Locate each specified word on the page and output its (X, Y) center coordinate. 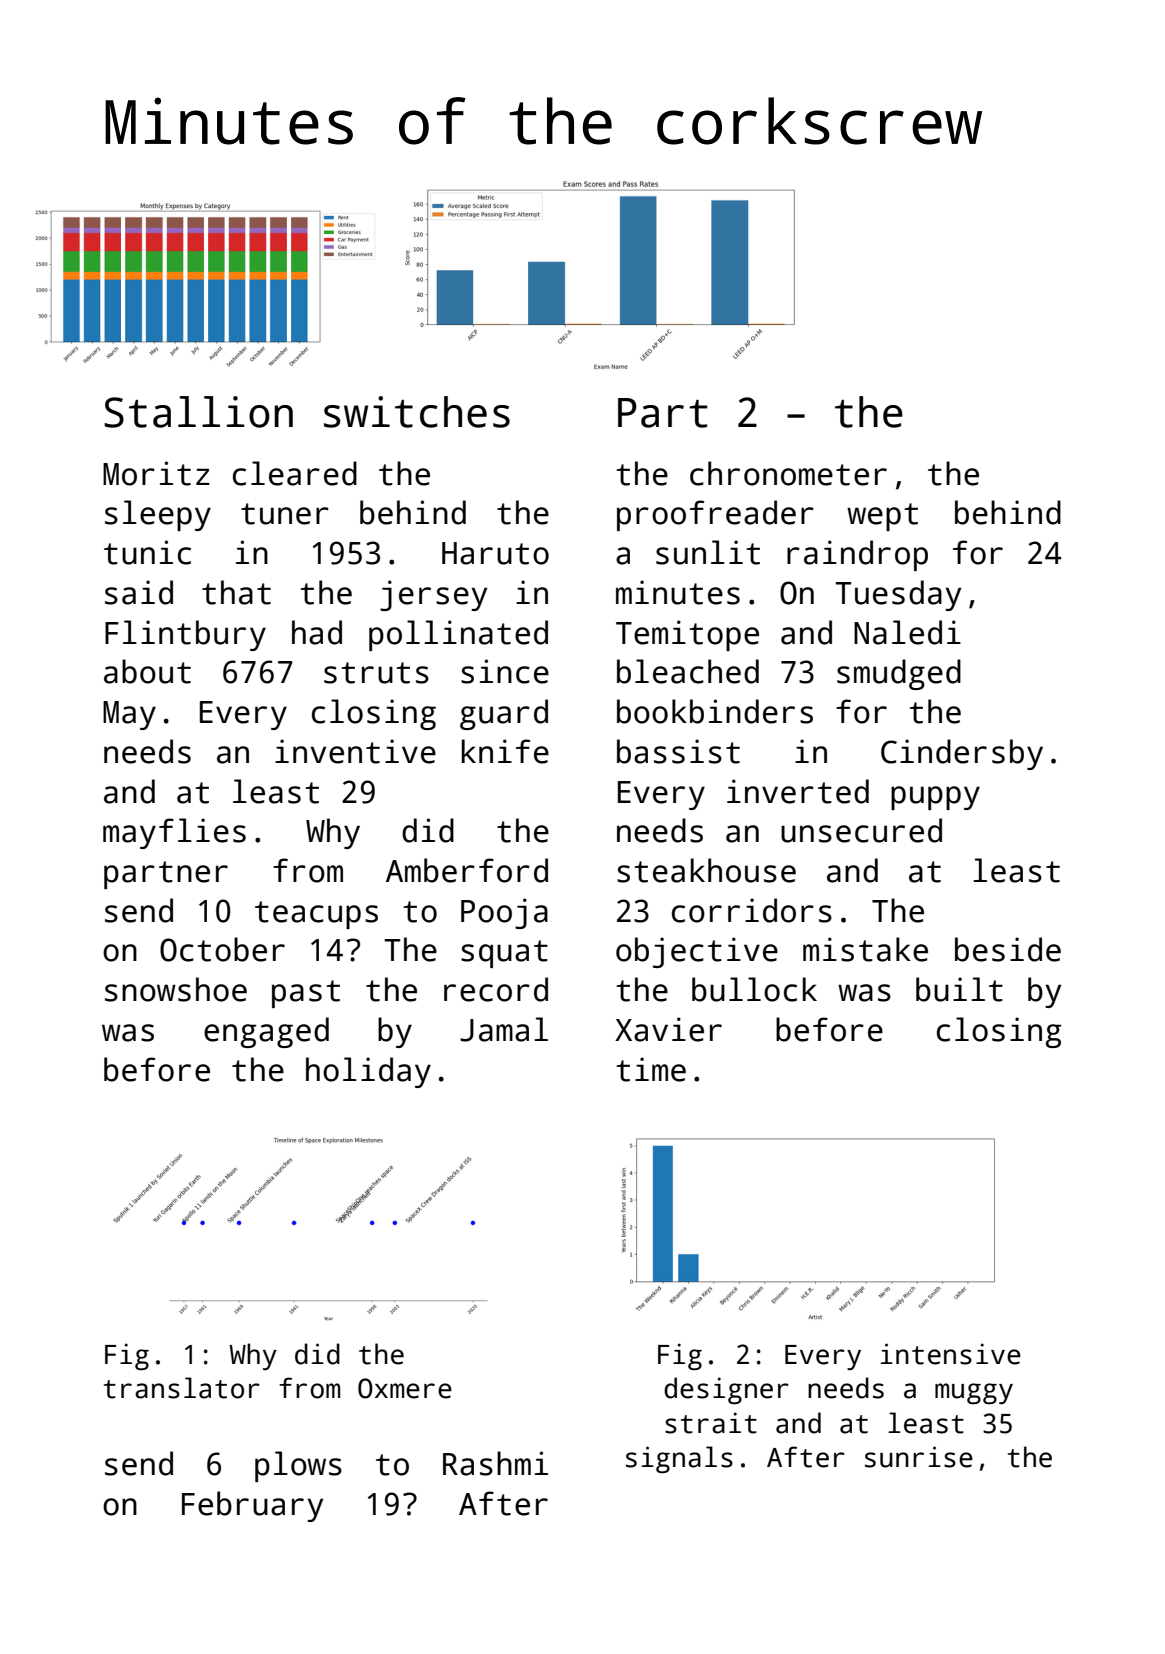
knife (505, 751)
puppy (935, 798)
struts (376, 673)
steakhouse (706, 870)
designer (726, 1391)
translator (182, 1388)
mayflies (174, 833)
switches (417, 412)
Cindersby (962, 754)
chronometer (788, 473)
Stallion (198, 412)
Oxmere (405, 1388)
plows (298, 1466)
